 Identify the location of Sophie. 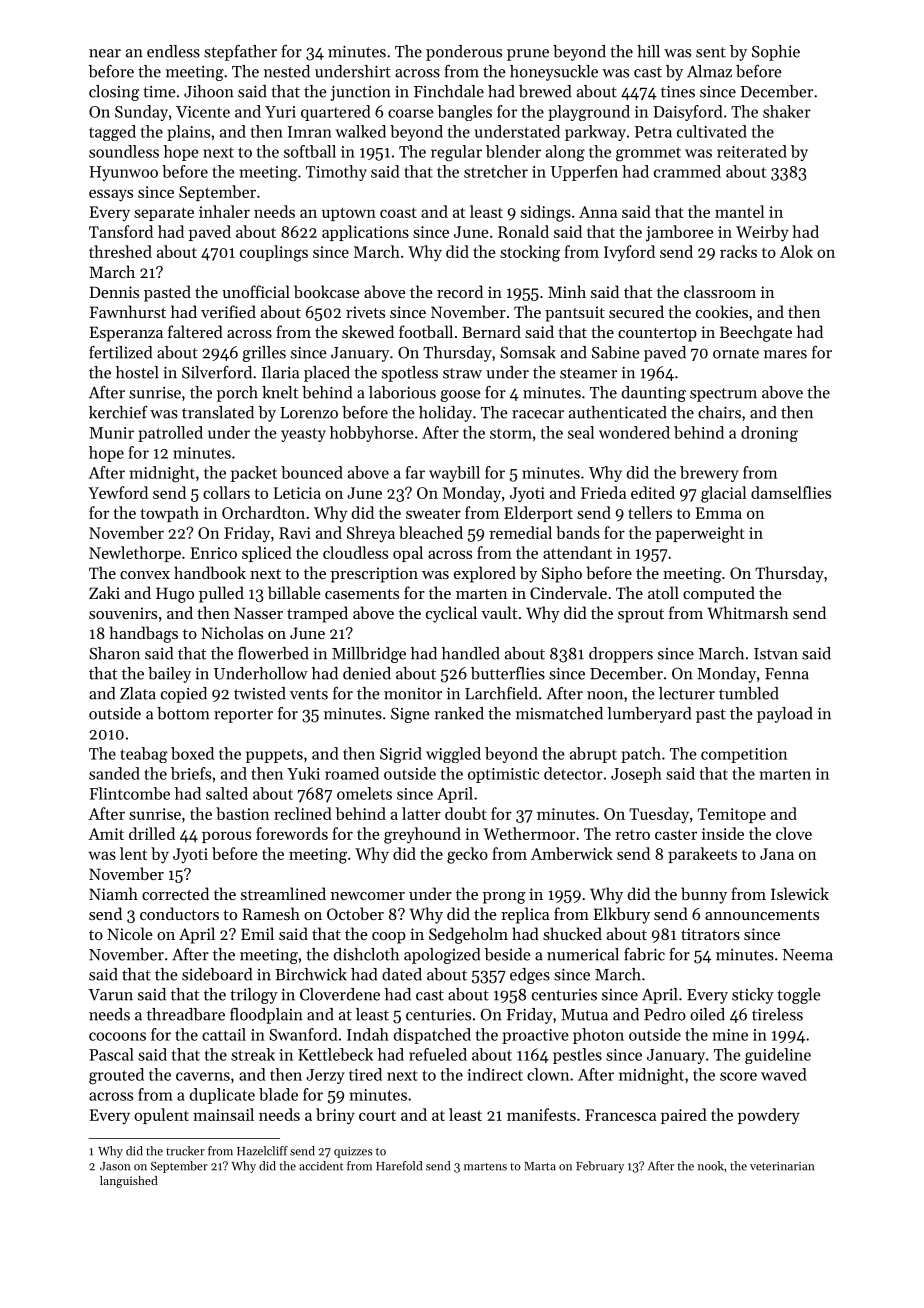
(776, 53).
